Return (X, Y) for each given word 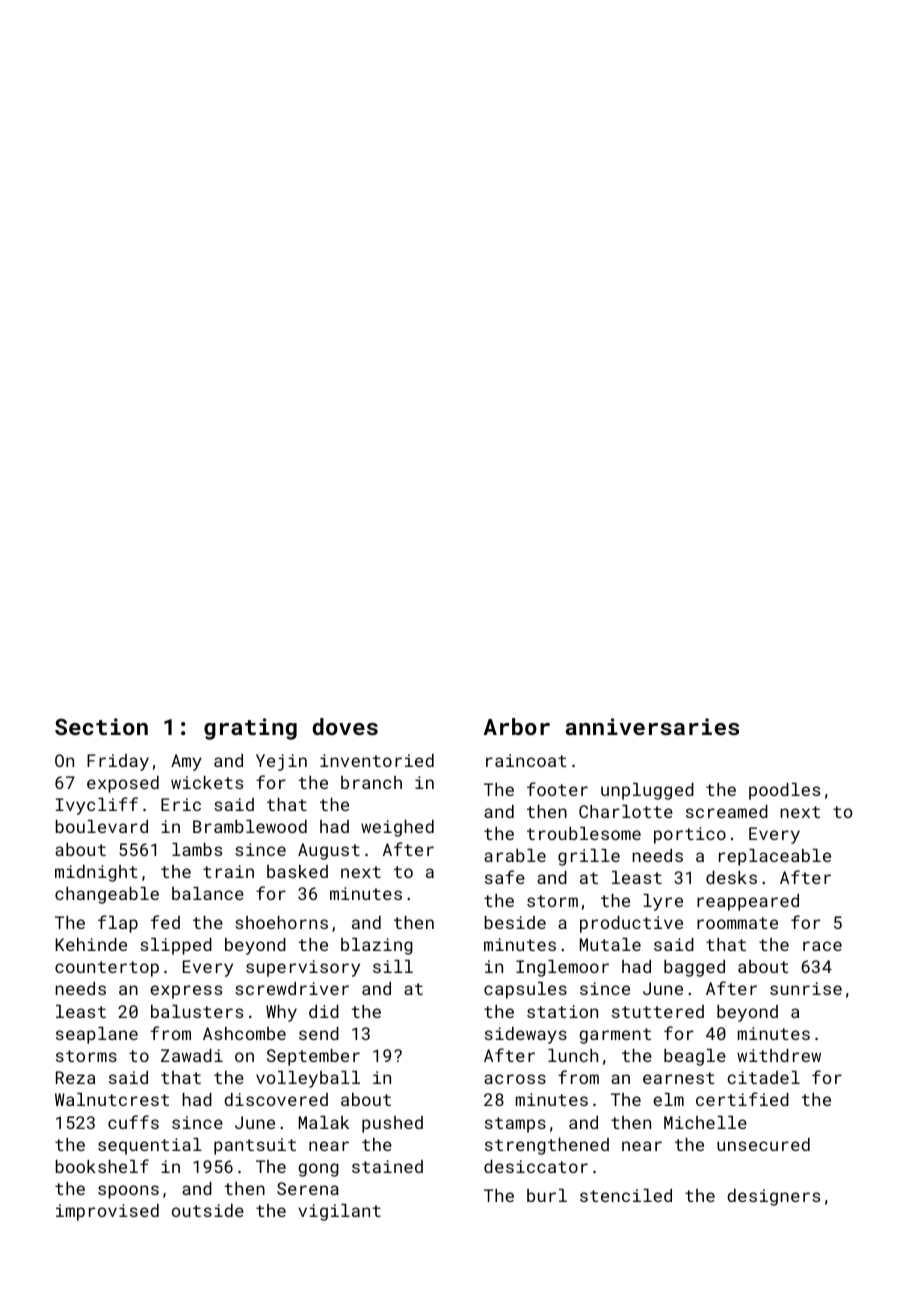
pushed (392, 1124)
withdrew (779, 1055)
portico (690, 835)
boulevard (102, 826)
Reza (75, 1077)
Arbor (516, 726)
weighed (397, 828)
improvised (107, 1212)
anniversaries (652, 726)
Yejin (281, 762)
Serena (308, 1188)
